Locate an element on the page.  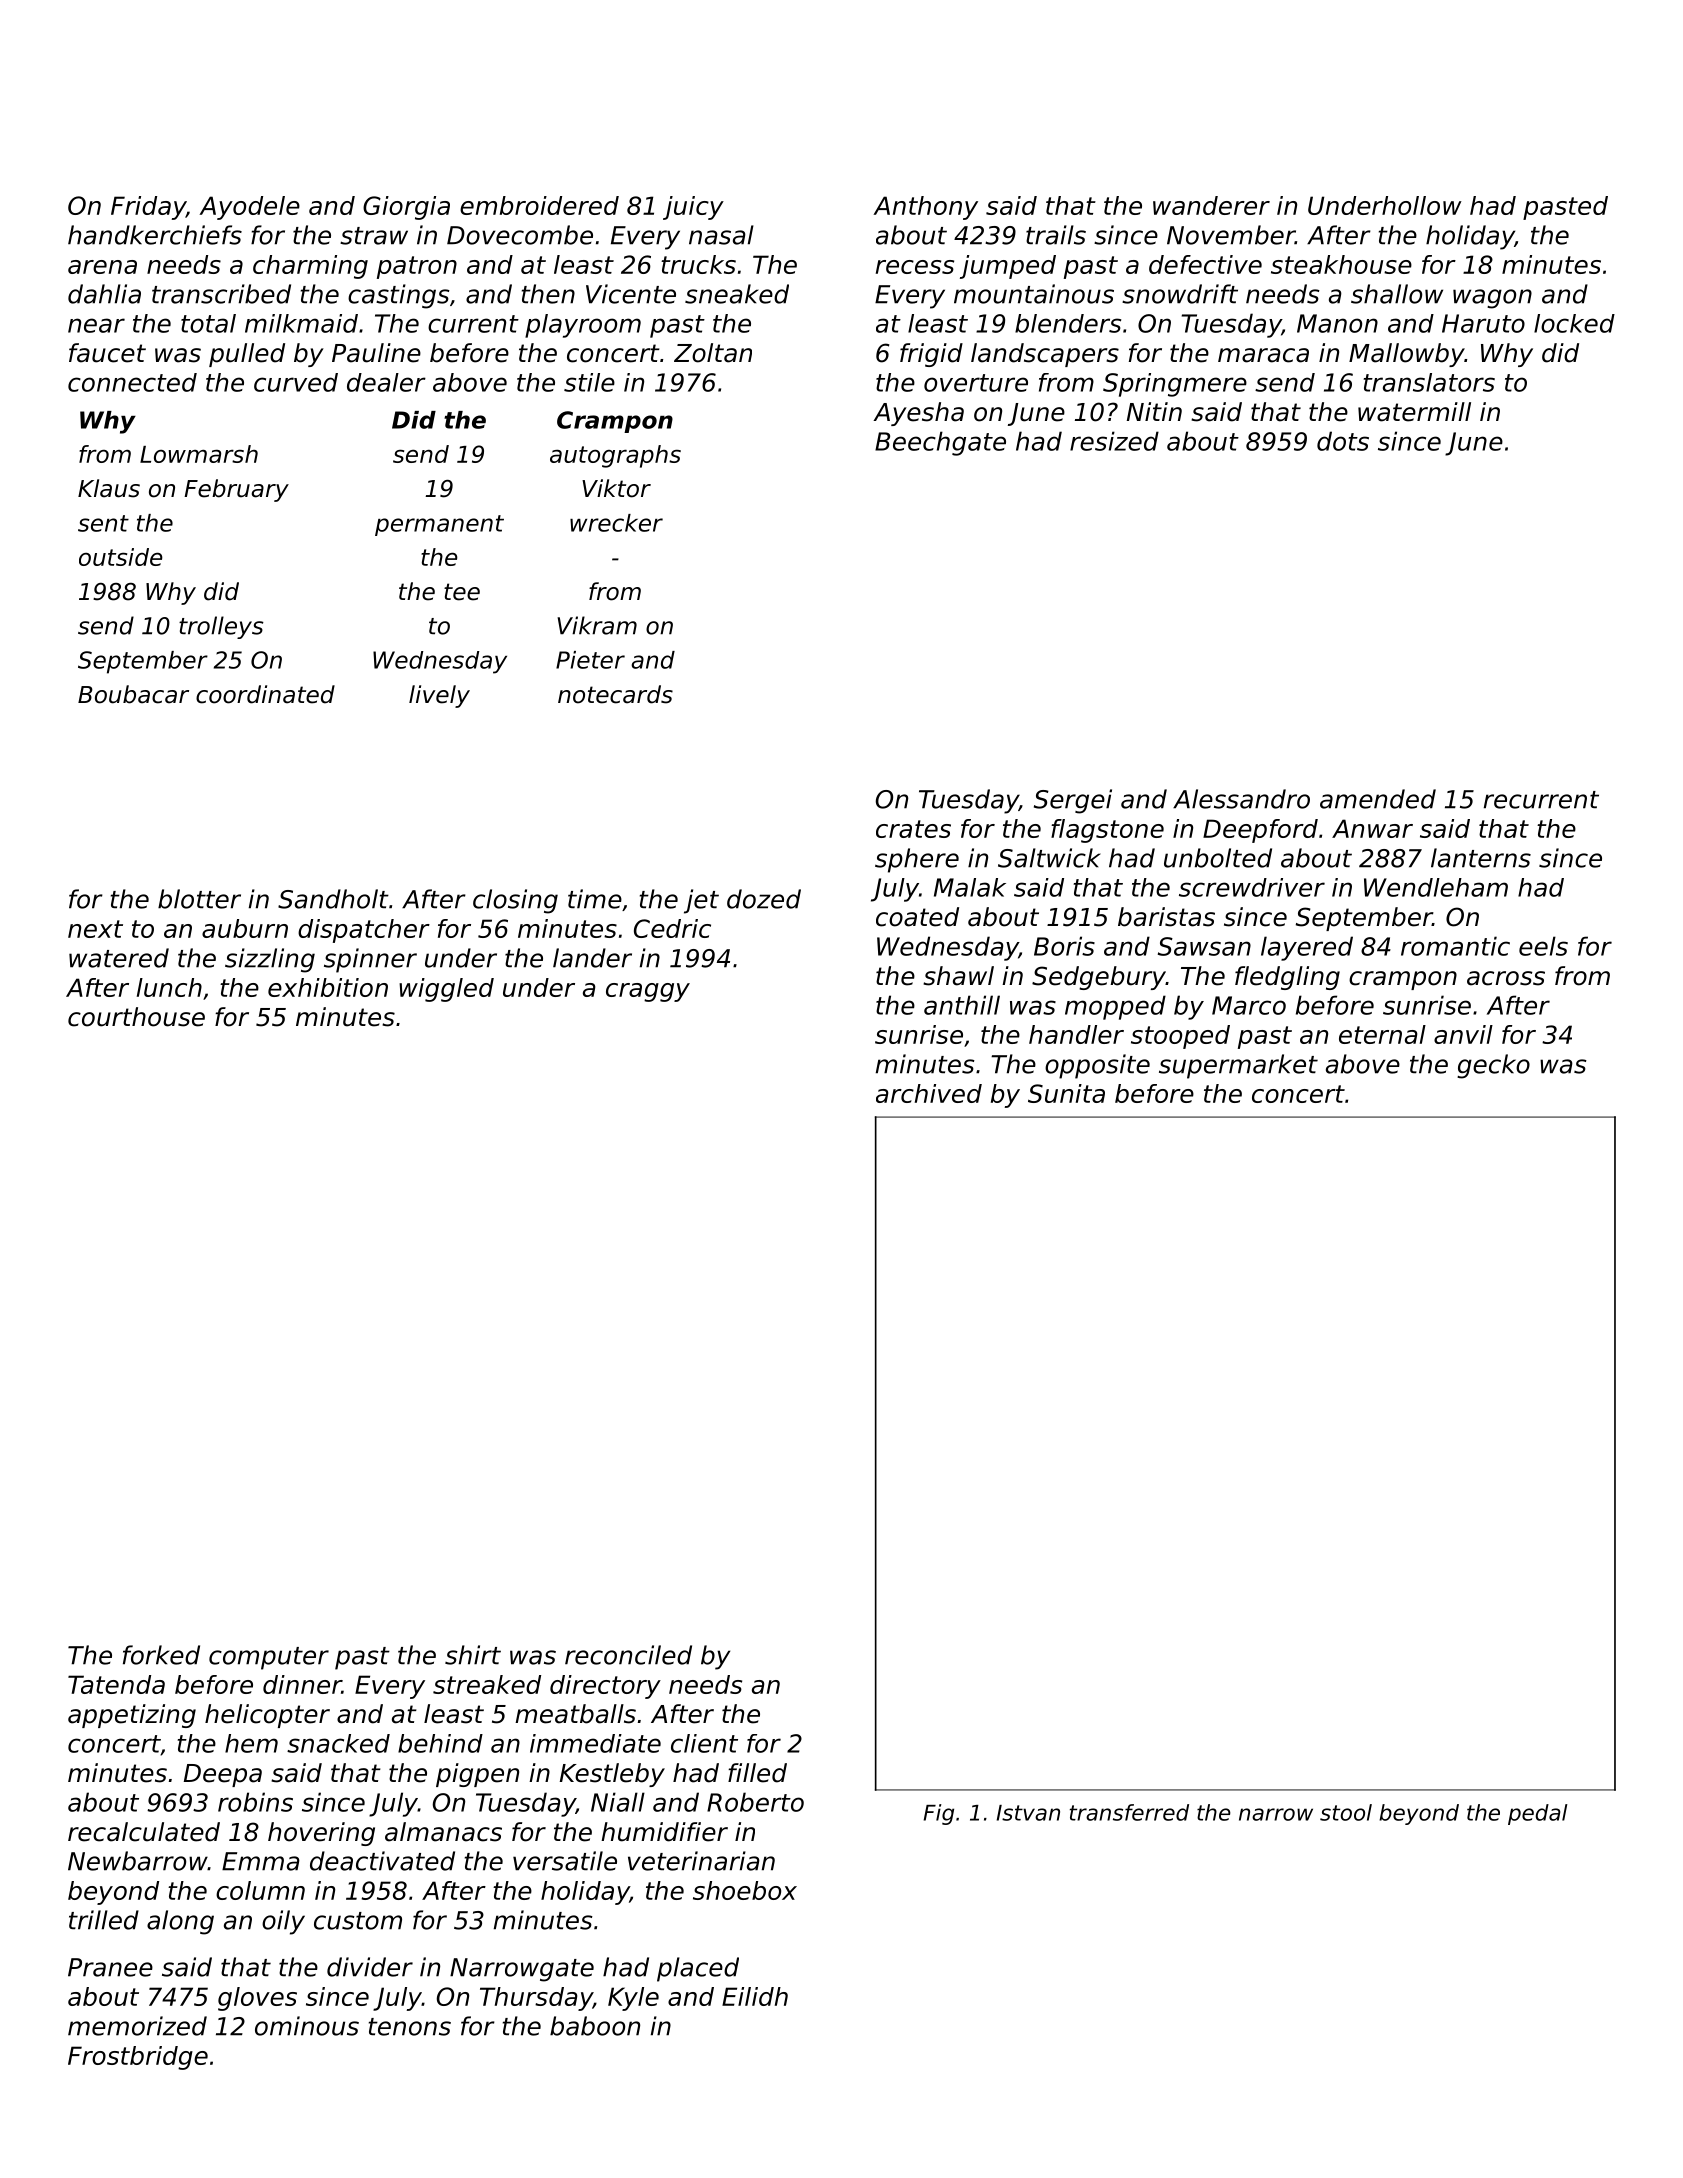
juicy is located at coordinates (693, 208).
